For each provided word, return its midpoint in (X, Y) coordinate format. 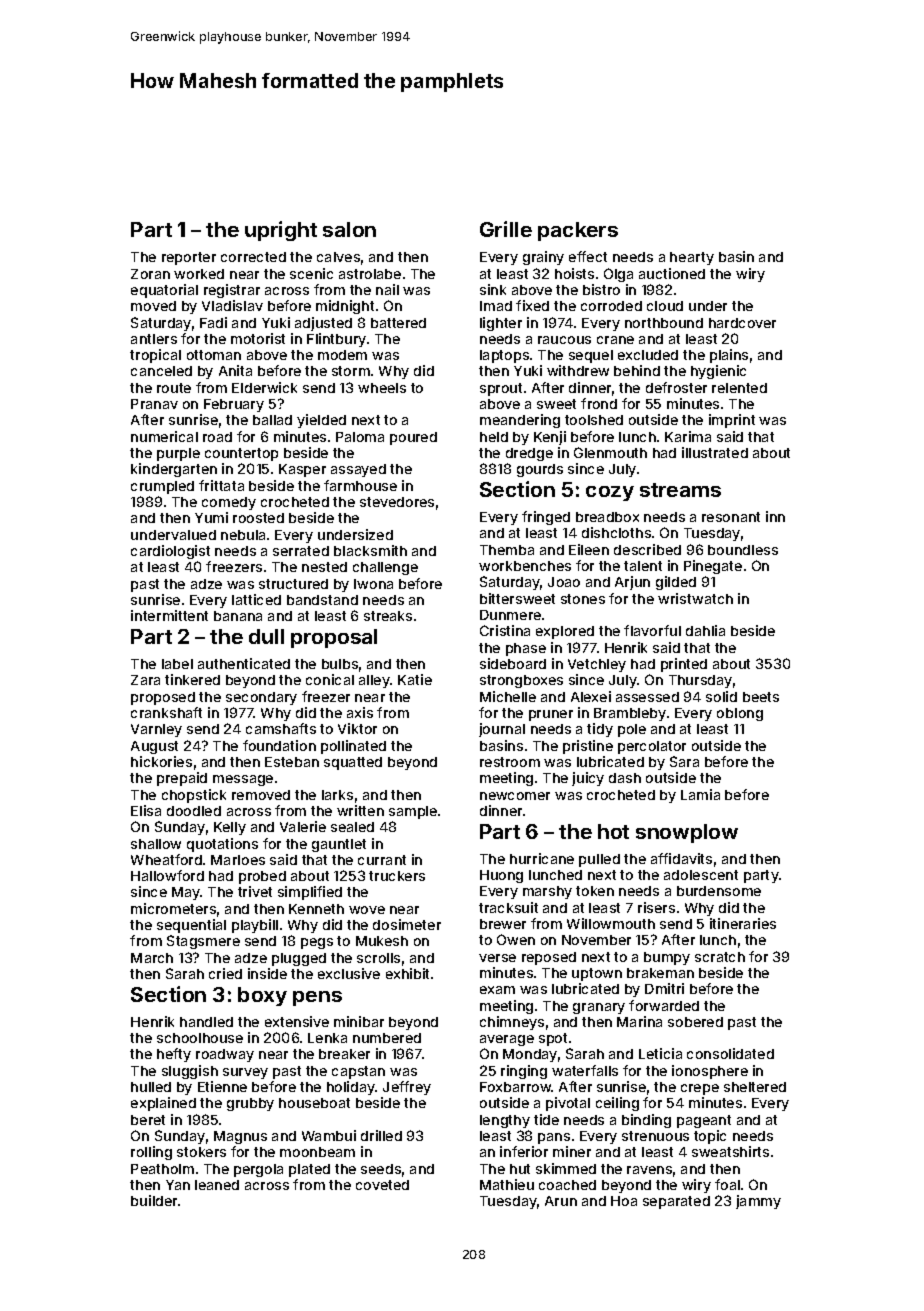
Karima (688, 436)
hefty (174, 1055)
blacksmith (370, 550)
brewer (503, 924)
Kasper (302, 470)
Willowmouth (611, 923)
